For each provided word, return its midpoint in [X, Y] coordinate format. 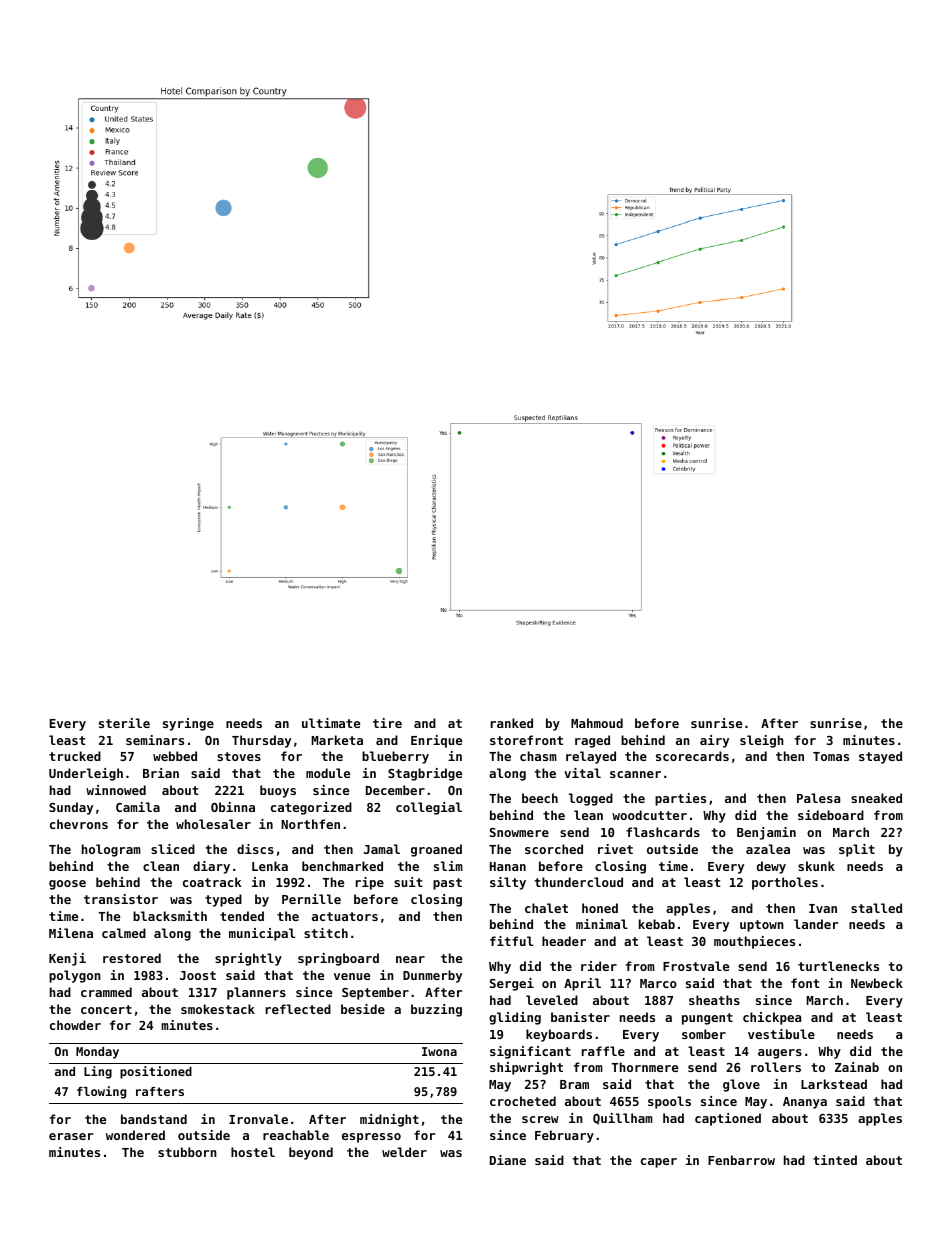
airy [714, 741]
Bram [574, 1084]
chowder [75, 1025]
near [410, 959]
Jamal [382, 849]
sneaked [876, 798]
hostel [253, 1152]
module [328, 773]
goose [67, 885]
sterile [124, 723]
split [857, 850]
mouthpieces [754, 942]
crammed [106, 992]
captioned [728, 1119]
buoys [278, 791]
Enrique [436, 741]
